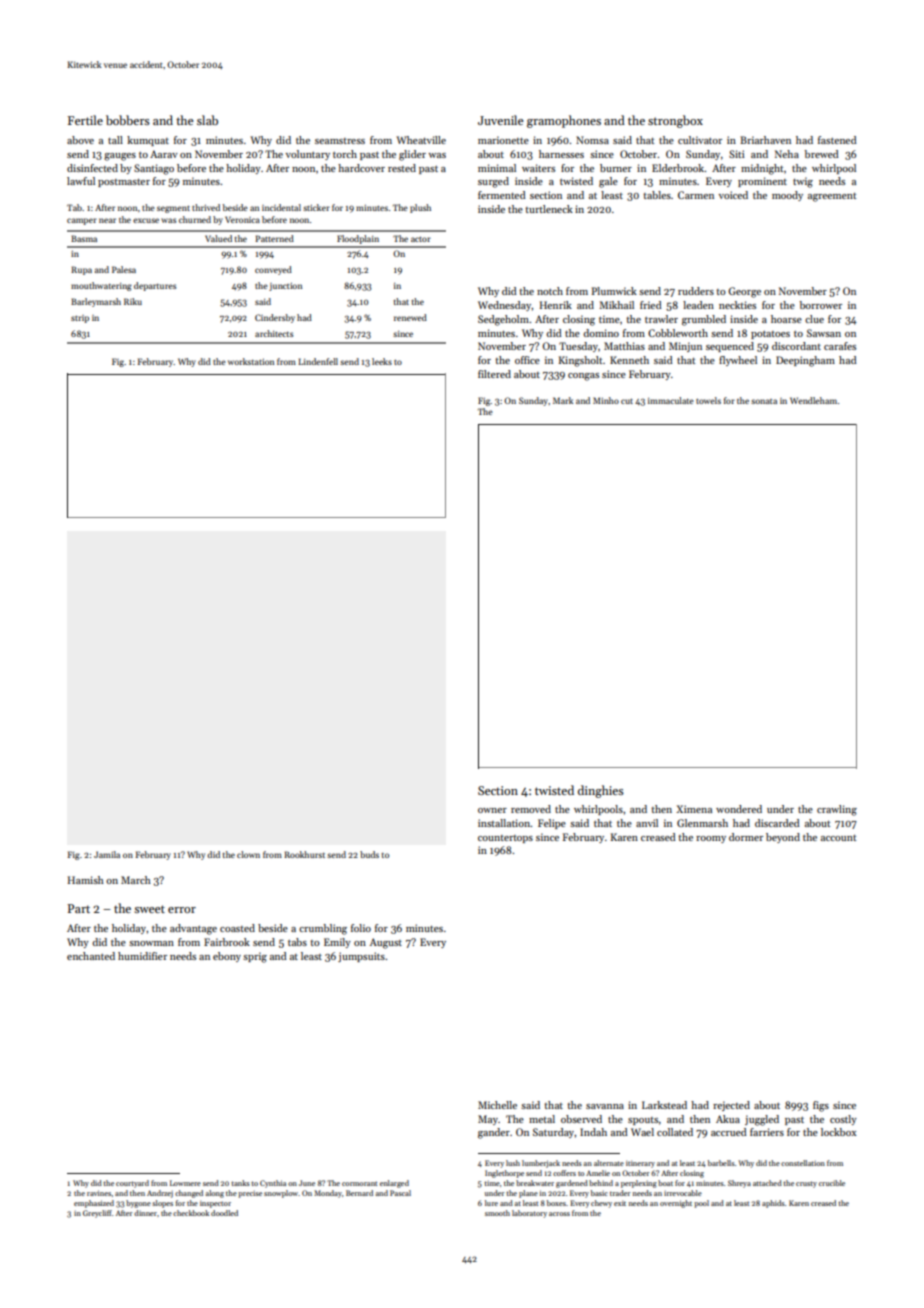  What do you see at coordinates (764, 401) in the screenshot?
I see `sonata` at bounding box center [764, 401].
